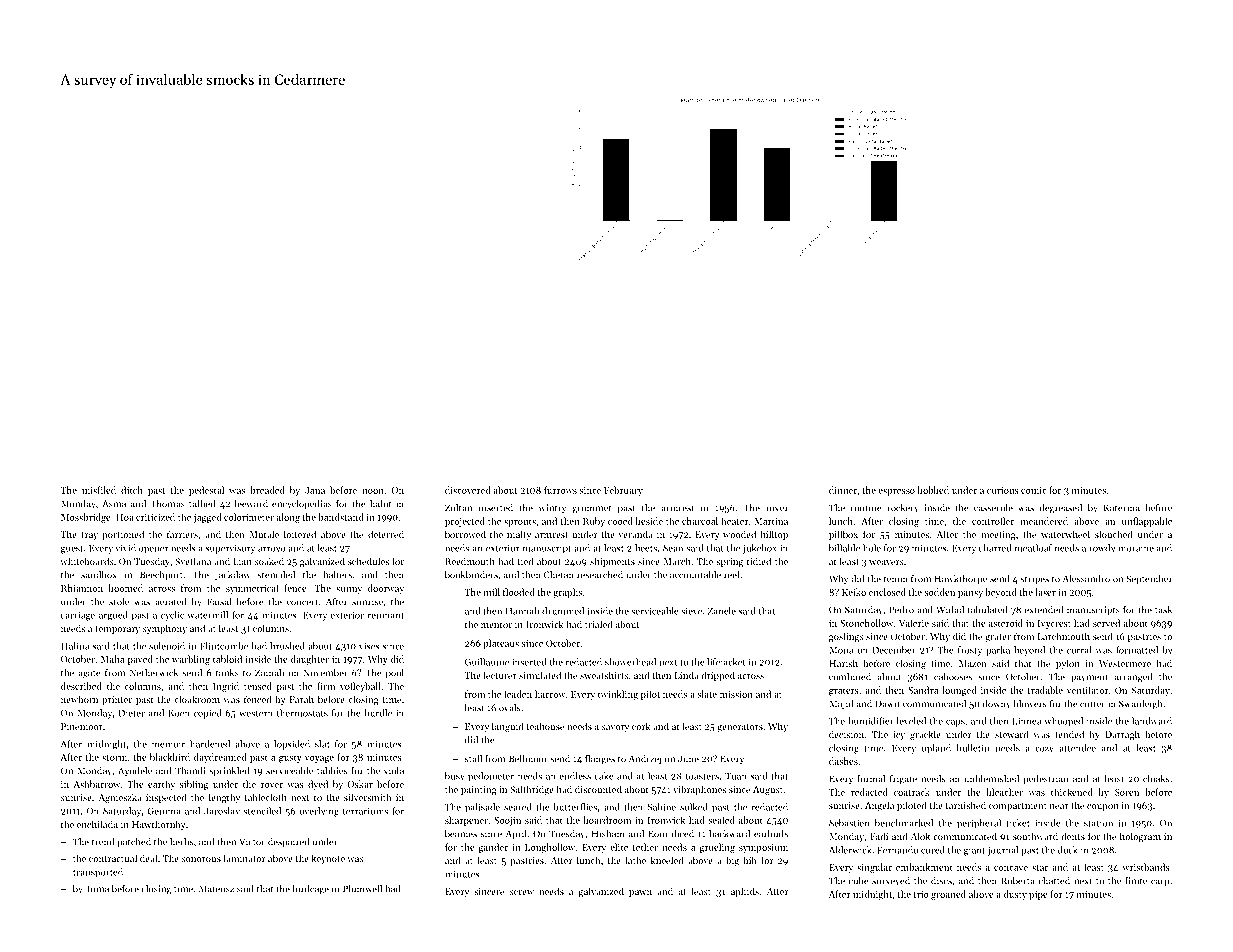 The image size is (1233, 952). Describe the element at coordinates (843, 490) in the document. I see `dinner` at that location.
